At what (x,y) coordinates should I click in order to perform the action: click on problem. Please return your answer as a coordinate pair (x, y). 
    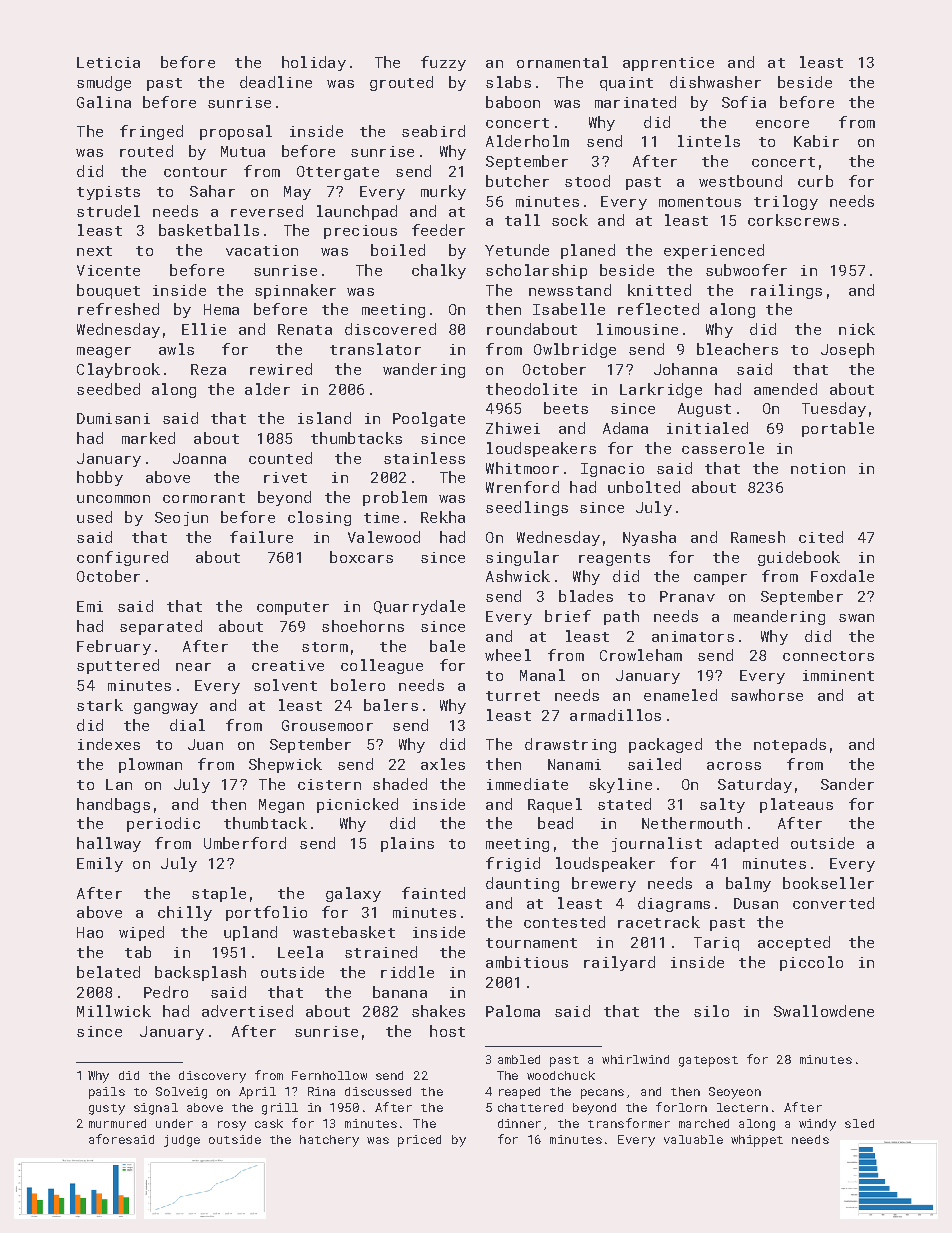
    Looking at the image, I should click on (395, 498).
